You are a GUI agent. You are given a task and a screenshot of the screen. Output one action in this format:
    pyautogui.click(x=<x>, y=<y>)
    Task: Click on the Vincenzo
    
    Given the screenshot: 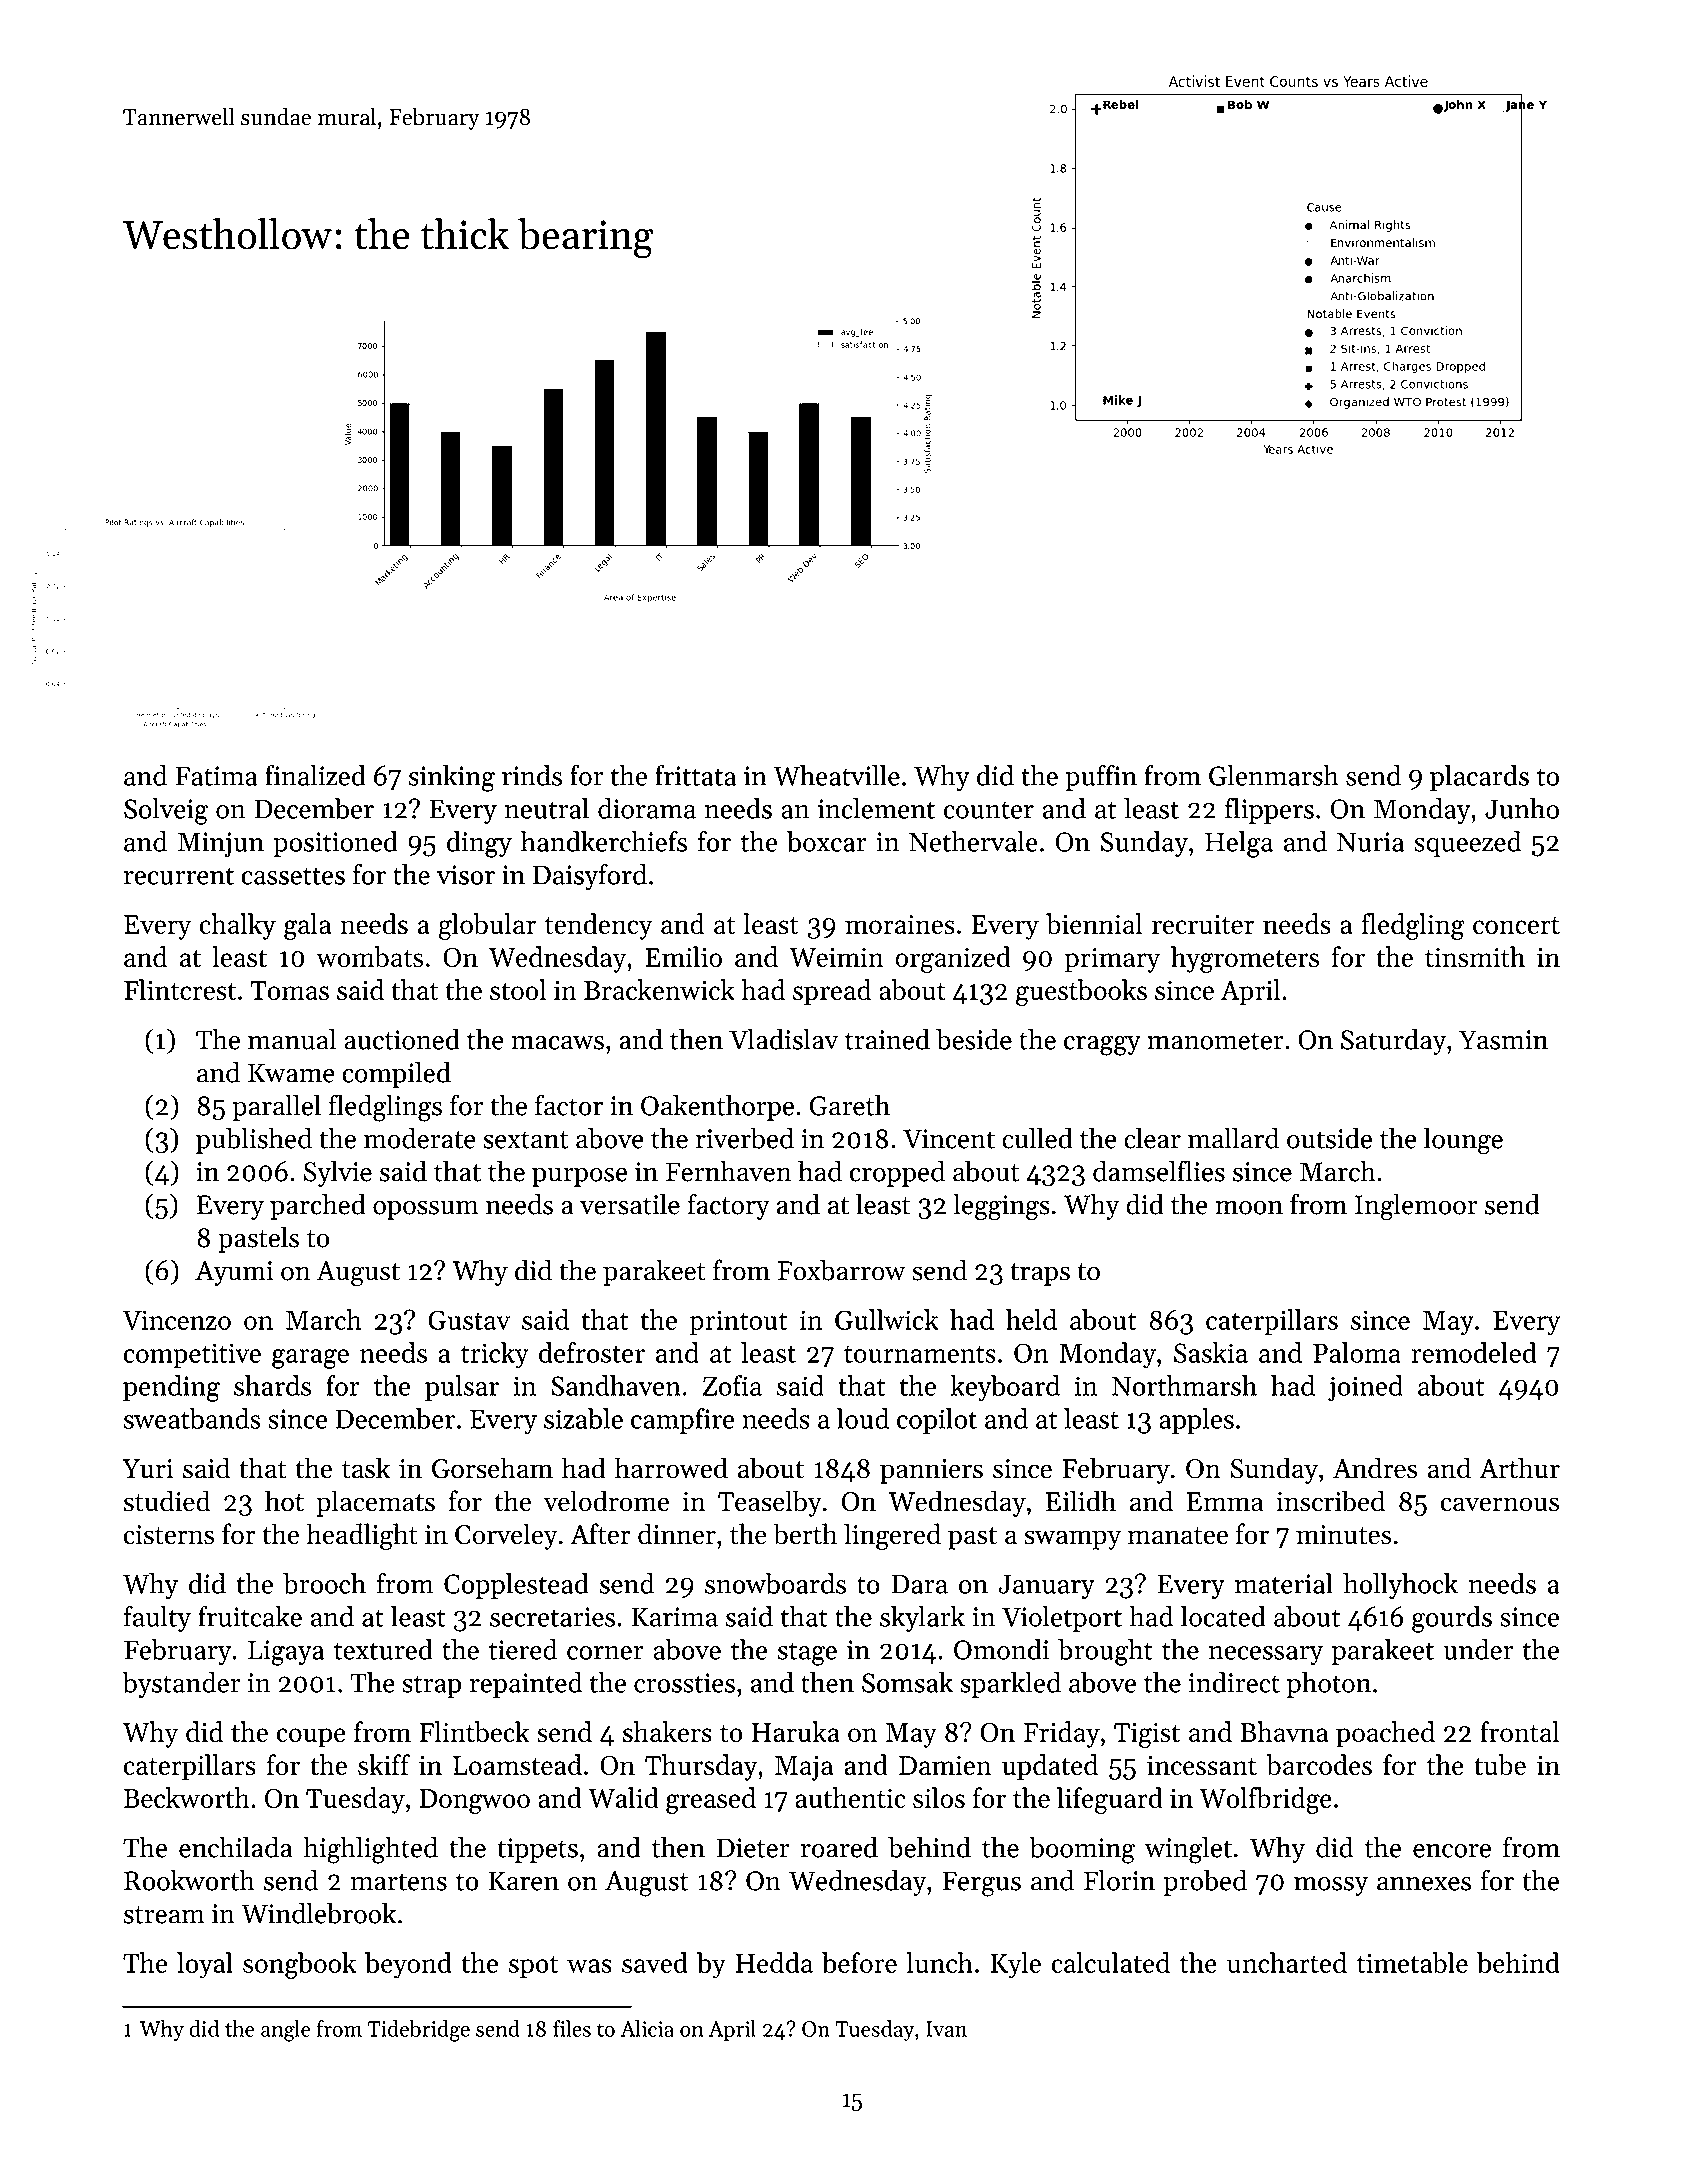 What is the action you would take?
    pyautogui.click(x=176, y=1320)
